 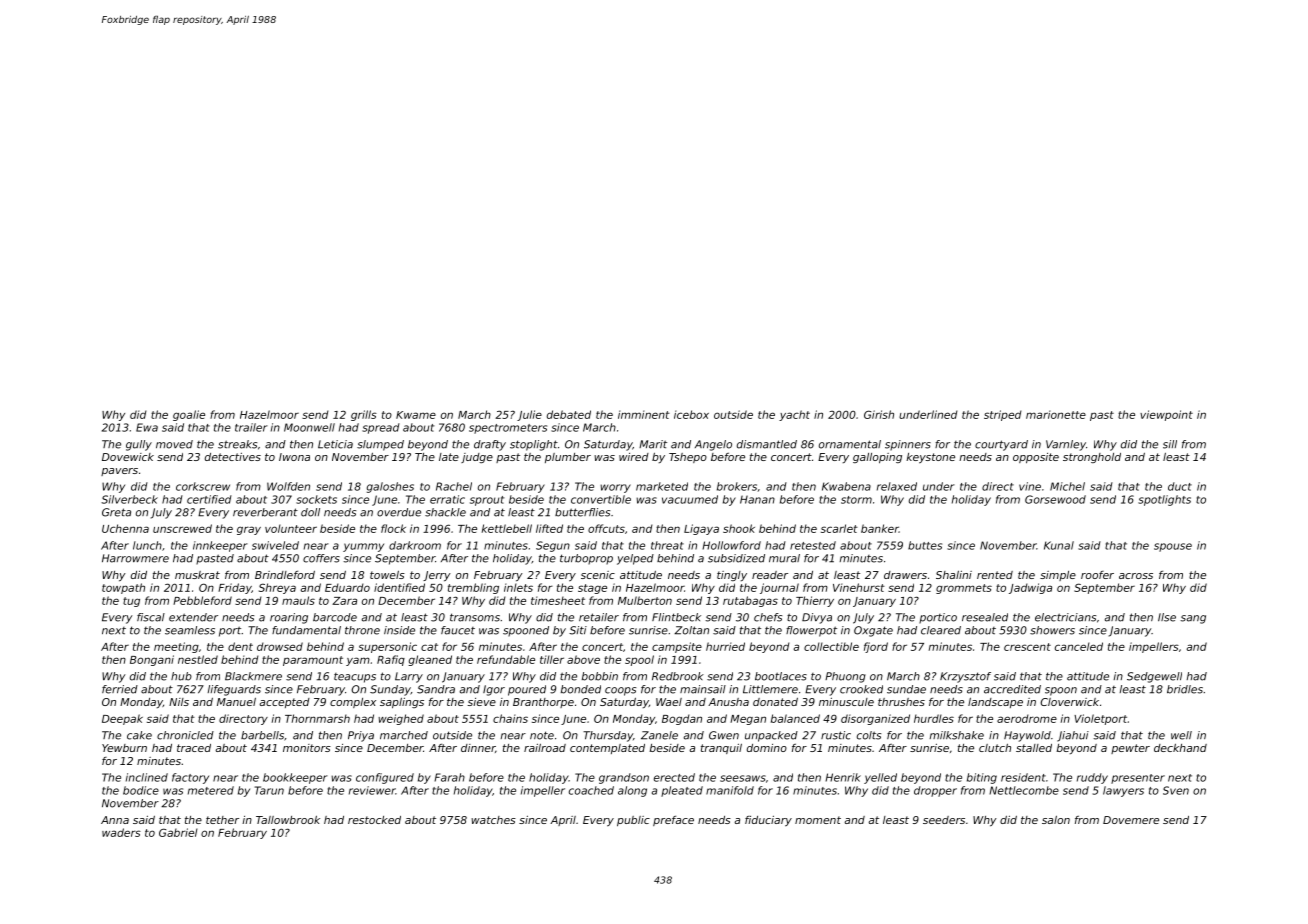 What do you see at coordinates (856, 500) in the screenshot?
I see `storm` at bounding box center [856, 500].
